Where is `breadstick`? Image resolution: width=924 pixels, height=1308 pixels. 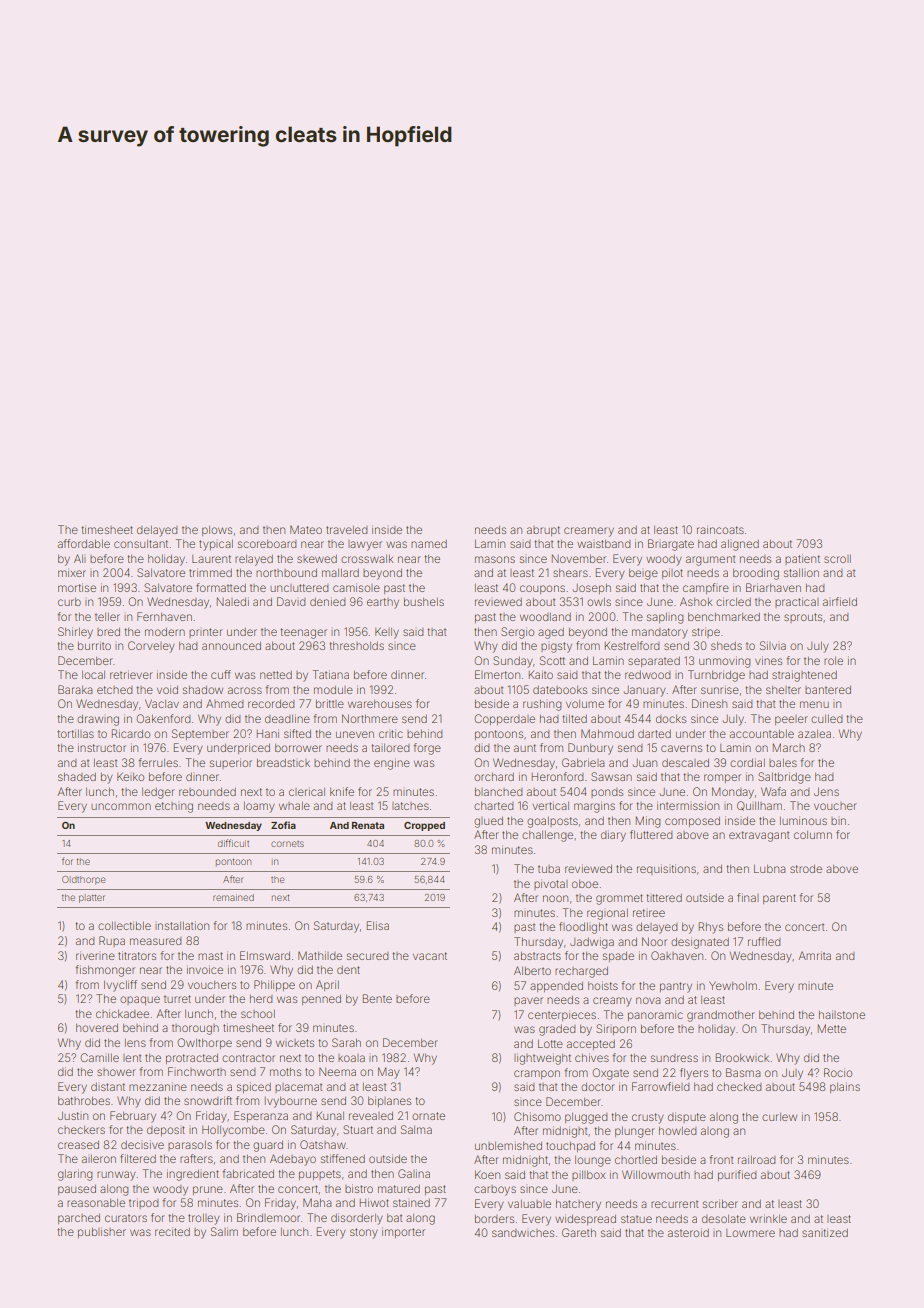
breadstick is located at coordinates (283, 763).
